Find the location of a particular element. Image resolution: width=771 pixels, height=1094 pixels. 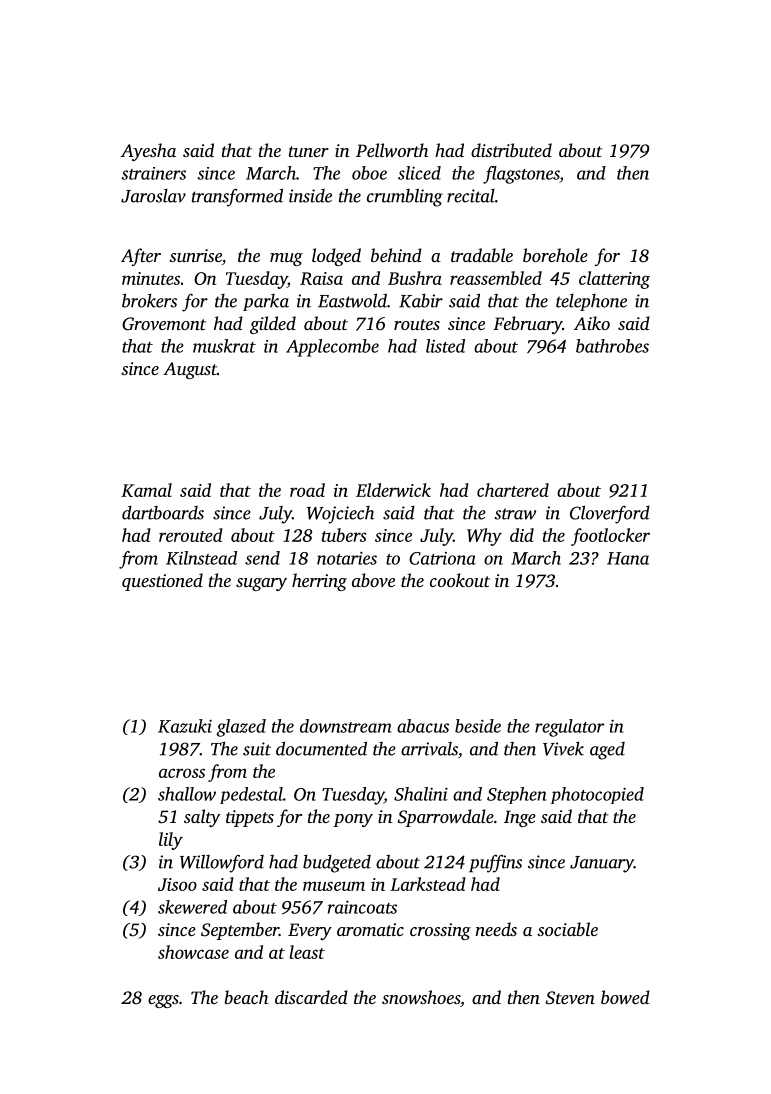

salty is located at coordinates (202, 818).
